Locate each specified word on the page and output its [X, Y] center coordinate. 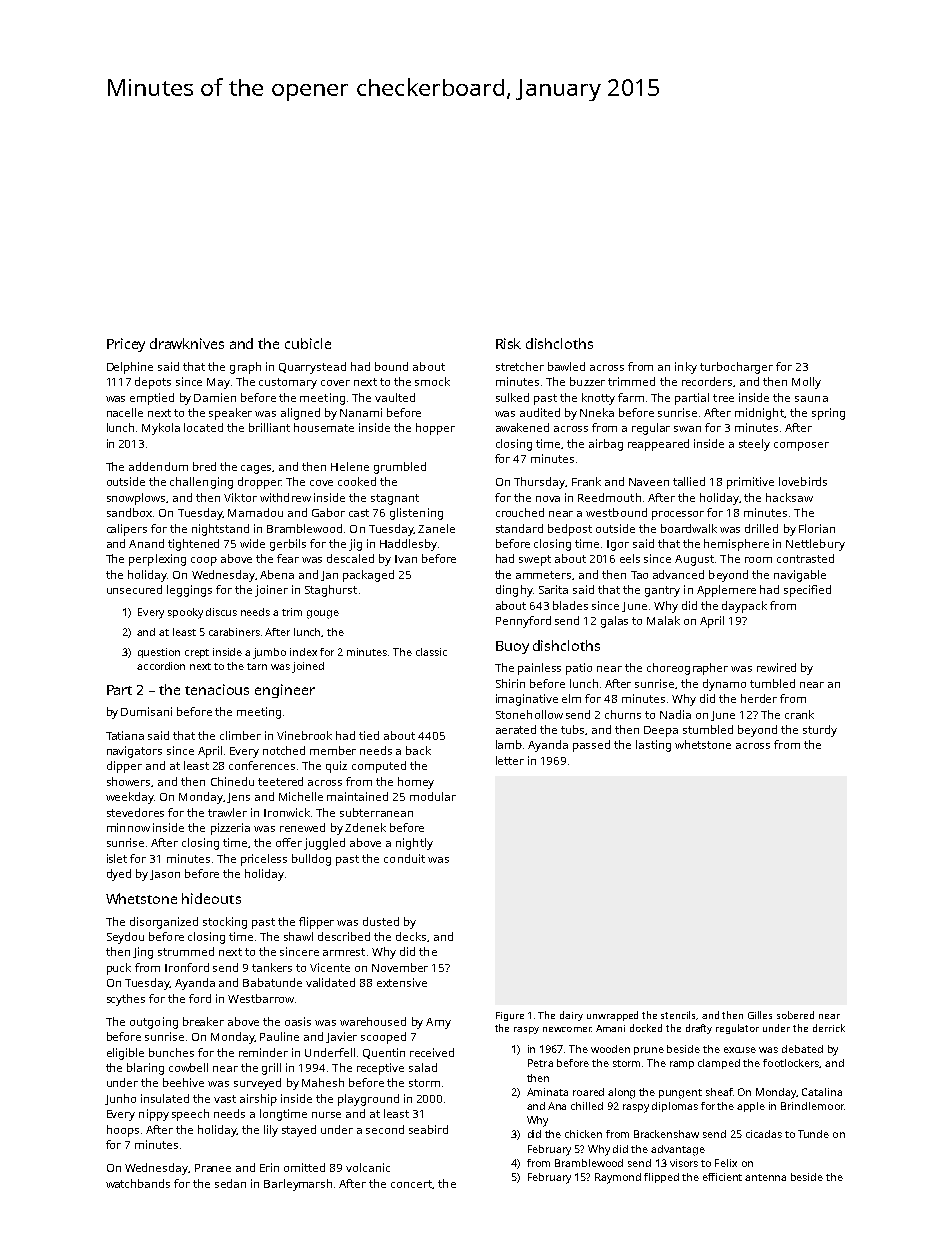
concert [411, 1184]
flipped [661, 1178]
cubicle [308, 343]
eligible [125, 1054]
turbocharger [736, 368]
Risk [508, 343]
